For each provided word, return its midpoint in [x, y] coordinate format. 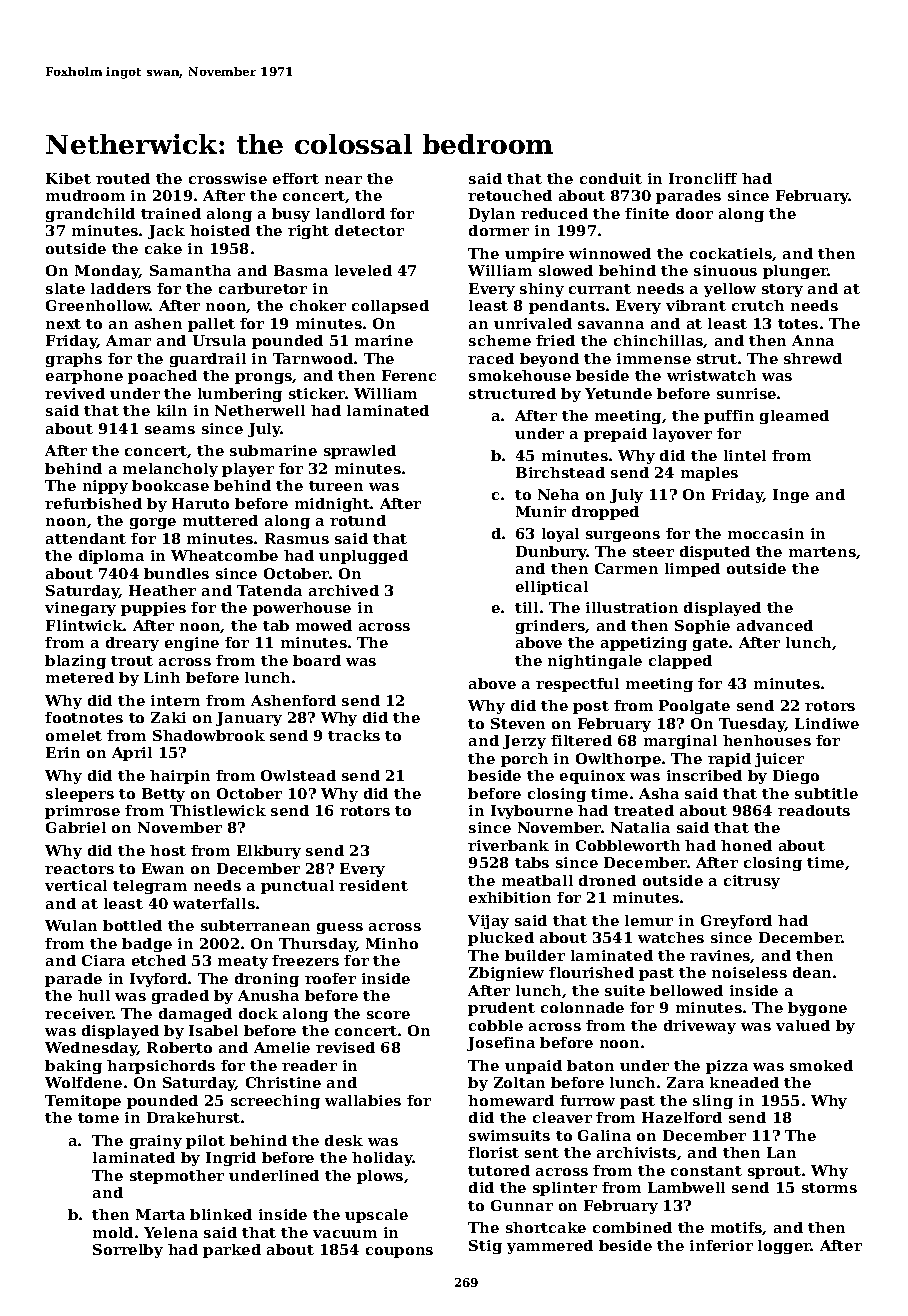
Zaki [168, 717]
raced [491, 358]
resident [373, 885]
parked [232, 1251]
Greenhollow [98, 305]
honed [746, 845]
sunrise [746, 393]
